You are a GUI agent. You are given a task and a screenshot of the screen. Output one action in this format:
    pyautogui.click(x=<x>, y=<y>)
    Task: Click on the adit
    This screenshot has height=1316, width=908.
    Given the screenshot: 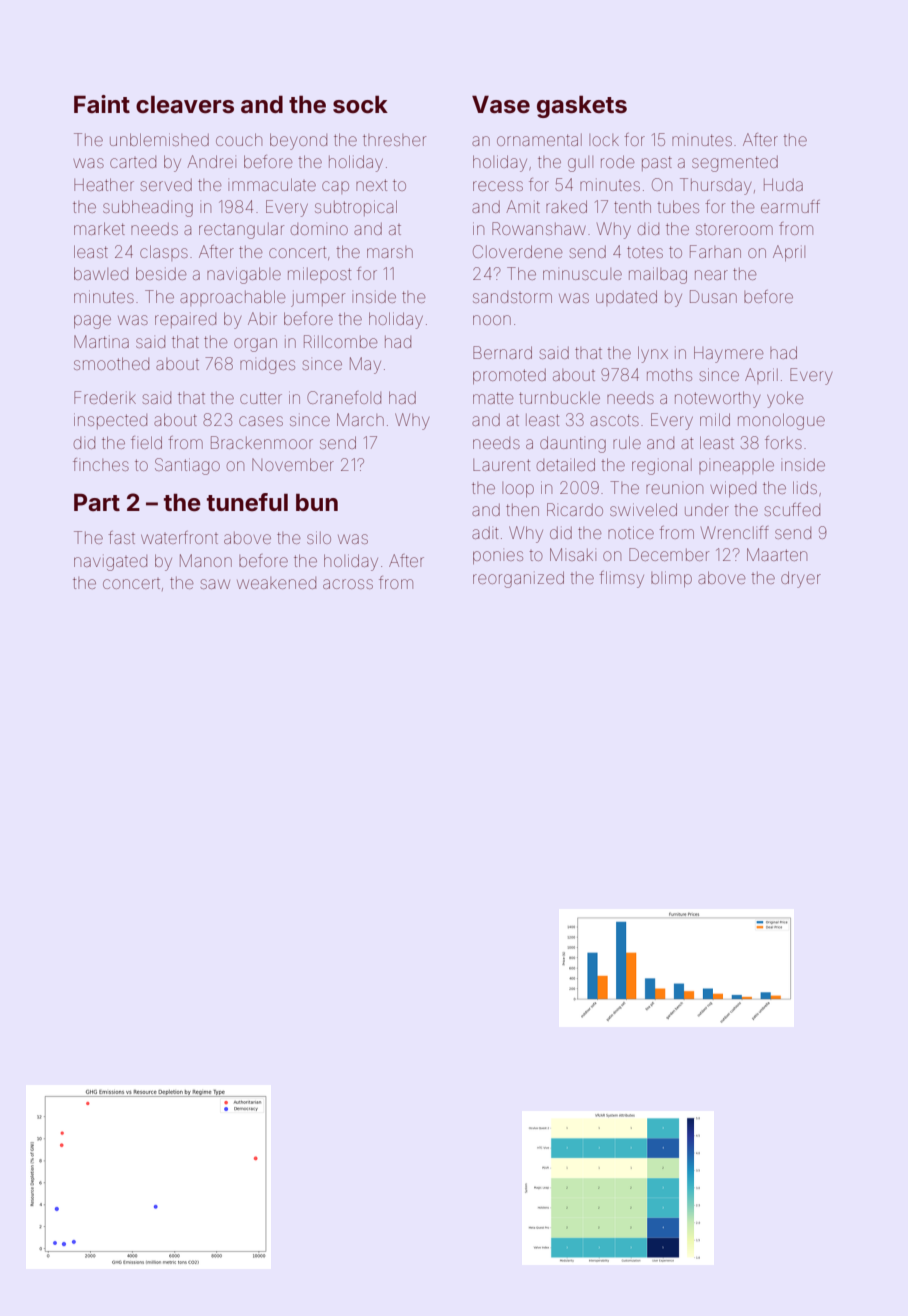 What is the action you would take?
    pyautogui.click(x=485, y=533)
